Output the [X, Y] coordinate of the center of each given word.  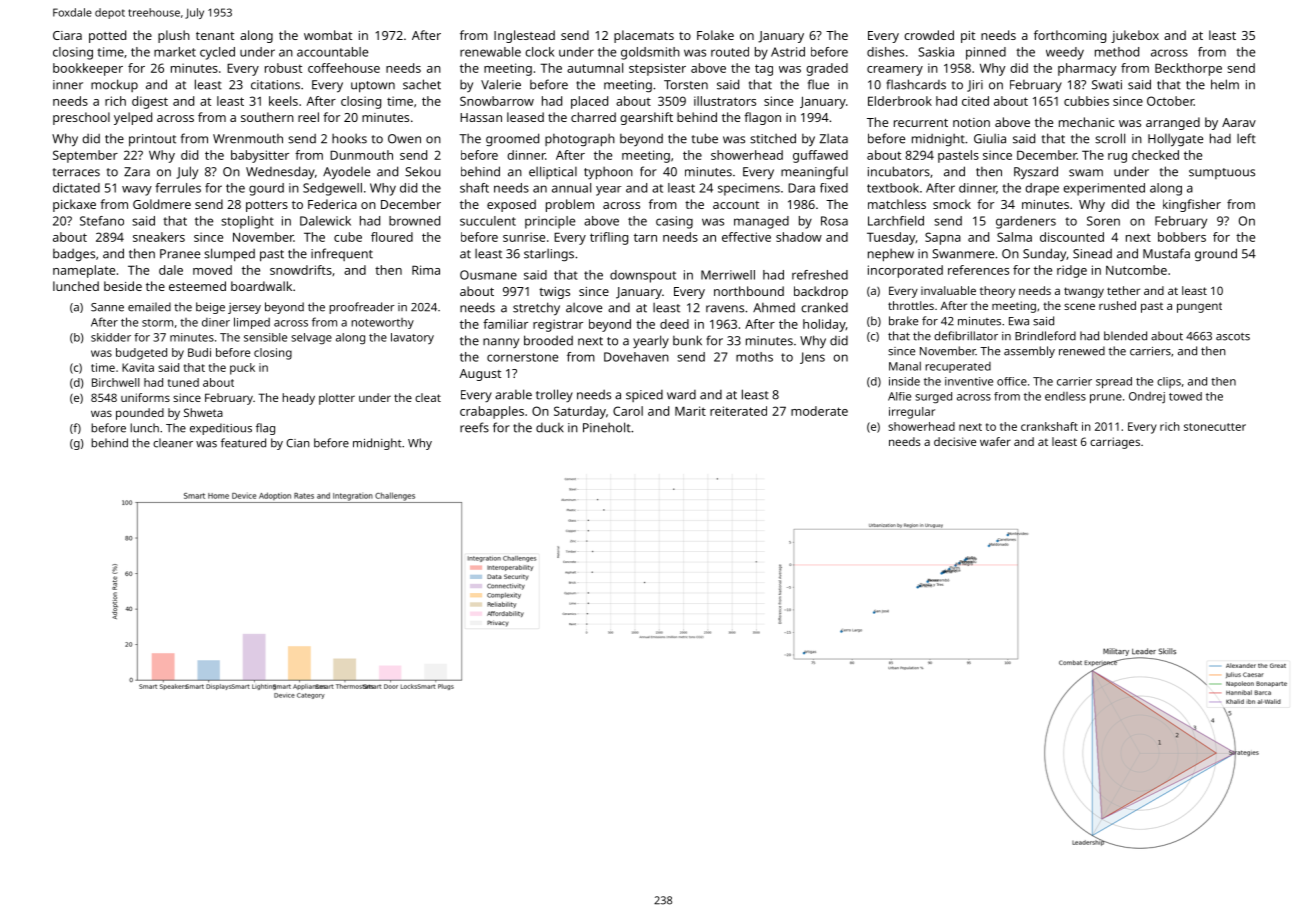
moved [212, 270]
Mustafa [1166, 253]
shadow [799, 237]
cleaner [173, 443]
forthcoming [1070, 36]
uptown [373, 87]
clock [539, 52]
